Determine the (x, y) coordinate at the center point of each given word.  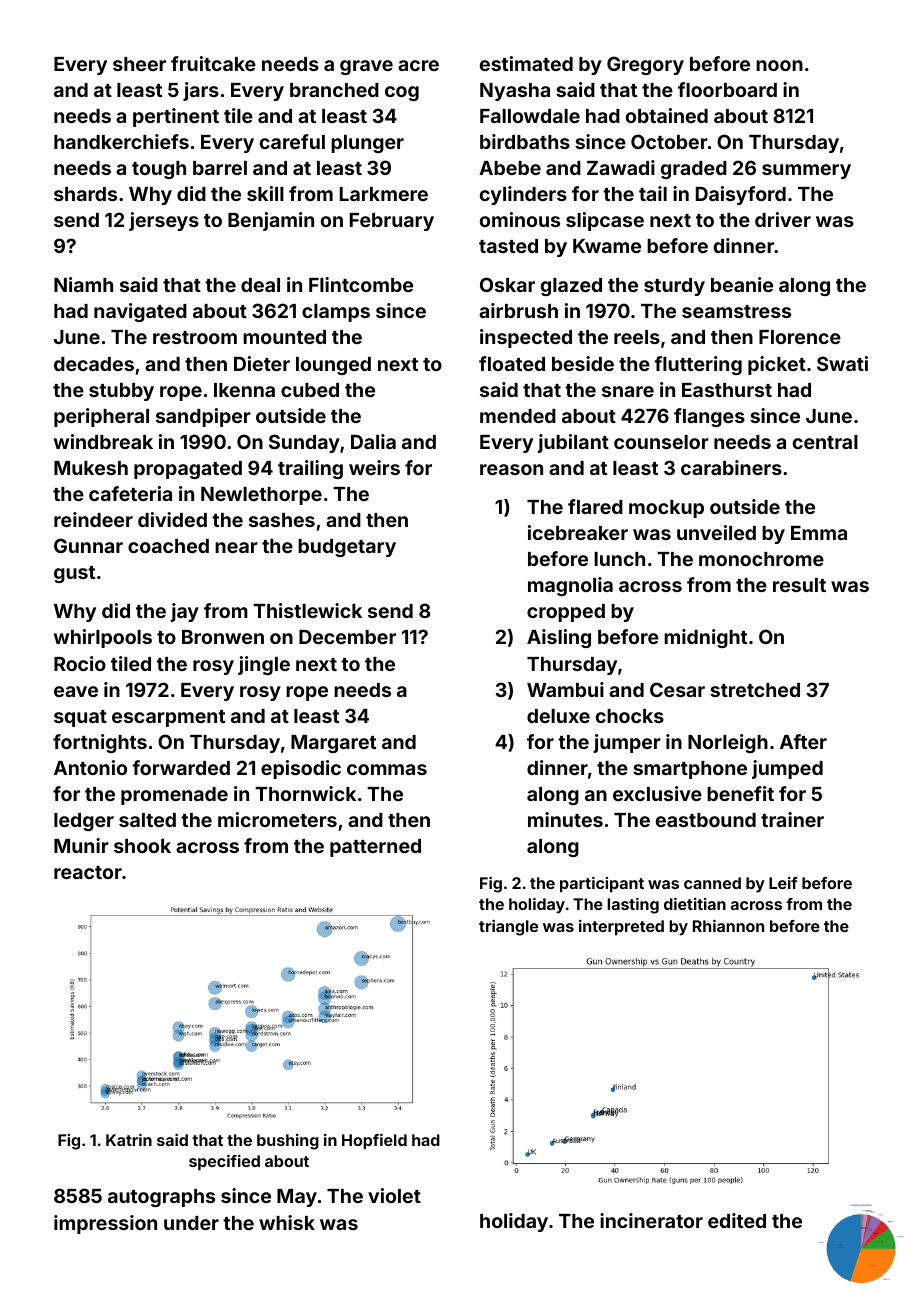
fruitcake (213, 63)
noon (779, 65)
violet (394, 1195)
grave (366, 67)
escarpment (168, 718)
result (799, 585)
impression (105, 1224)
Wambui (565, 689)
